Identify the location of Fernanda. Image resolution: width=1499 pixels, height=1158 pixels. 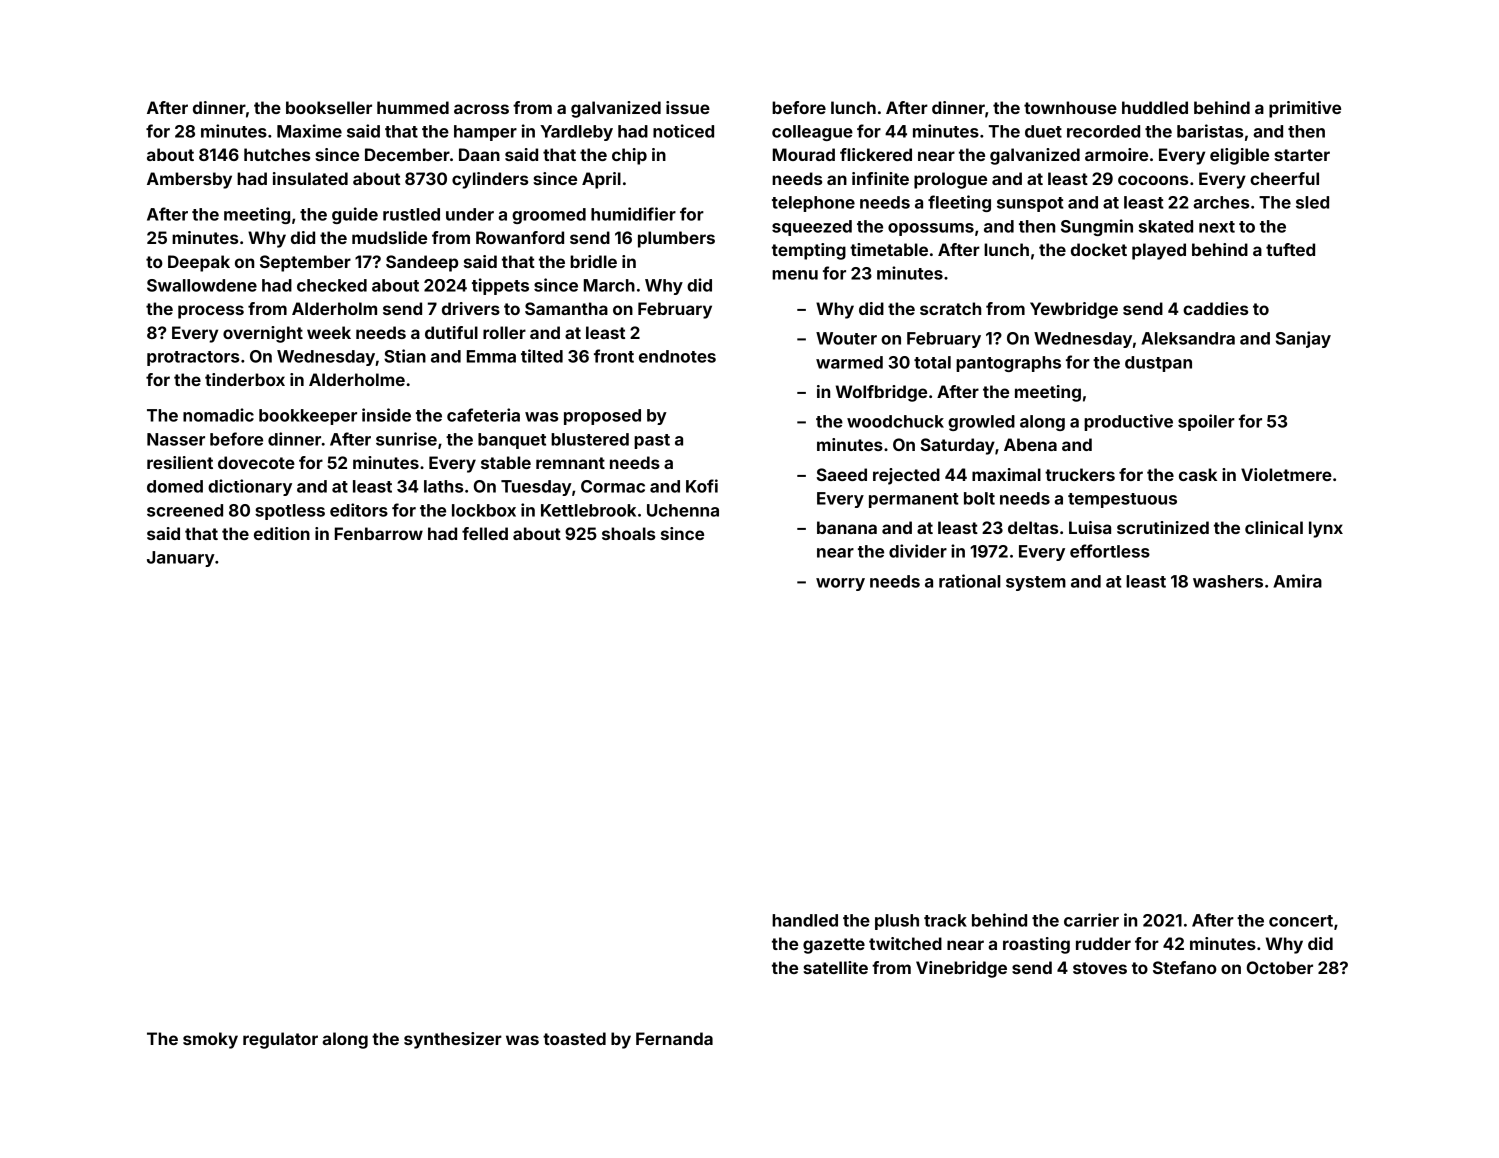
(674, 1038).
